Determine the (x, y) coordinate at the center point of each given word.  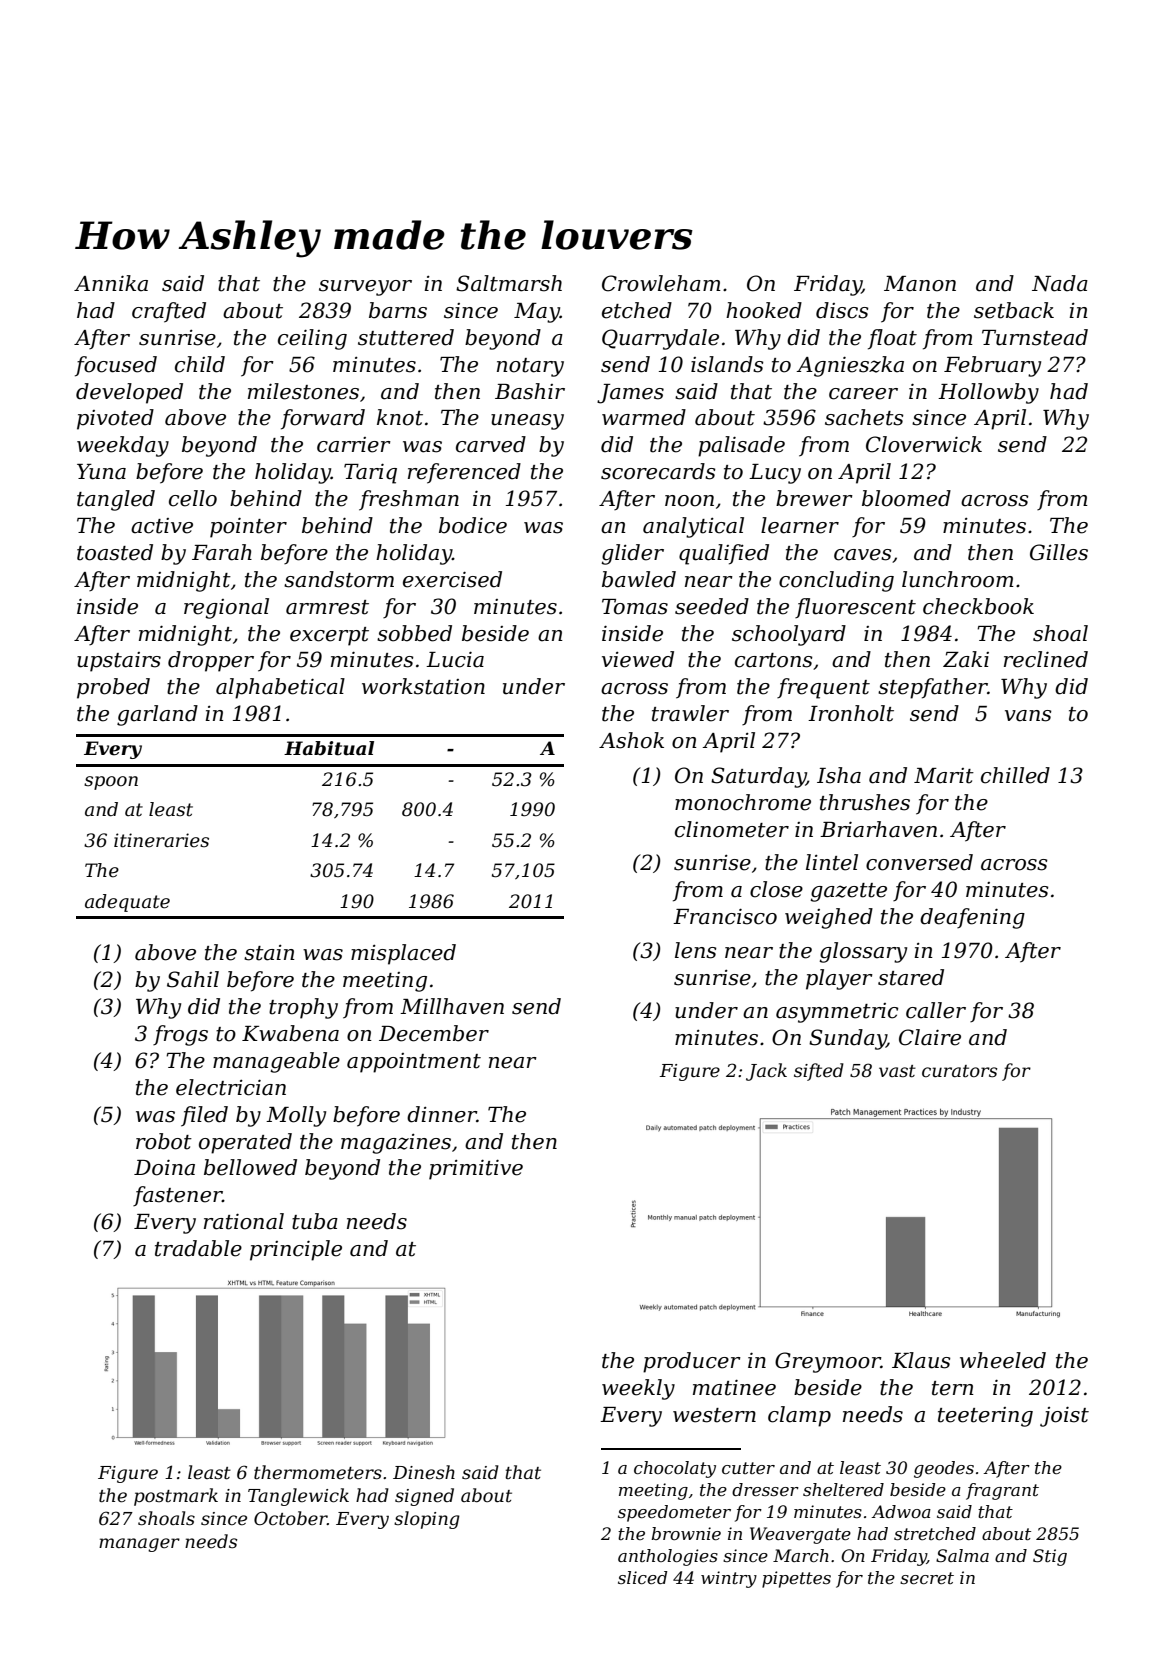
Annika (111, 283)
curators (959, 1071)
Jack (766, 1072)
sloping (427, 1520)
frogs (180, 1035)
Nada (1060, 283)
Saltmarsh (509, 283)
